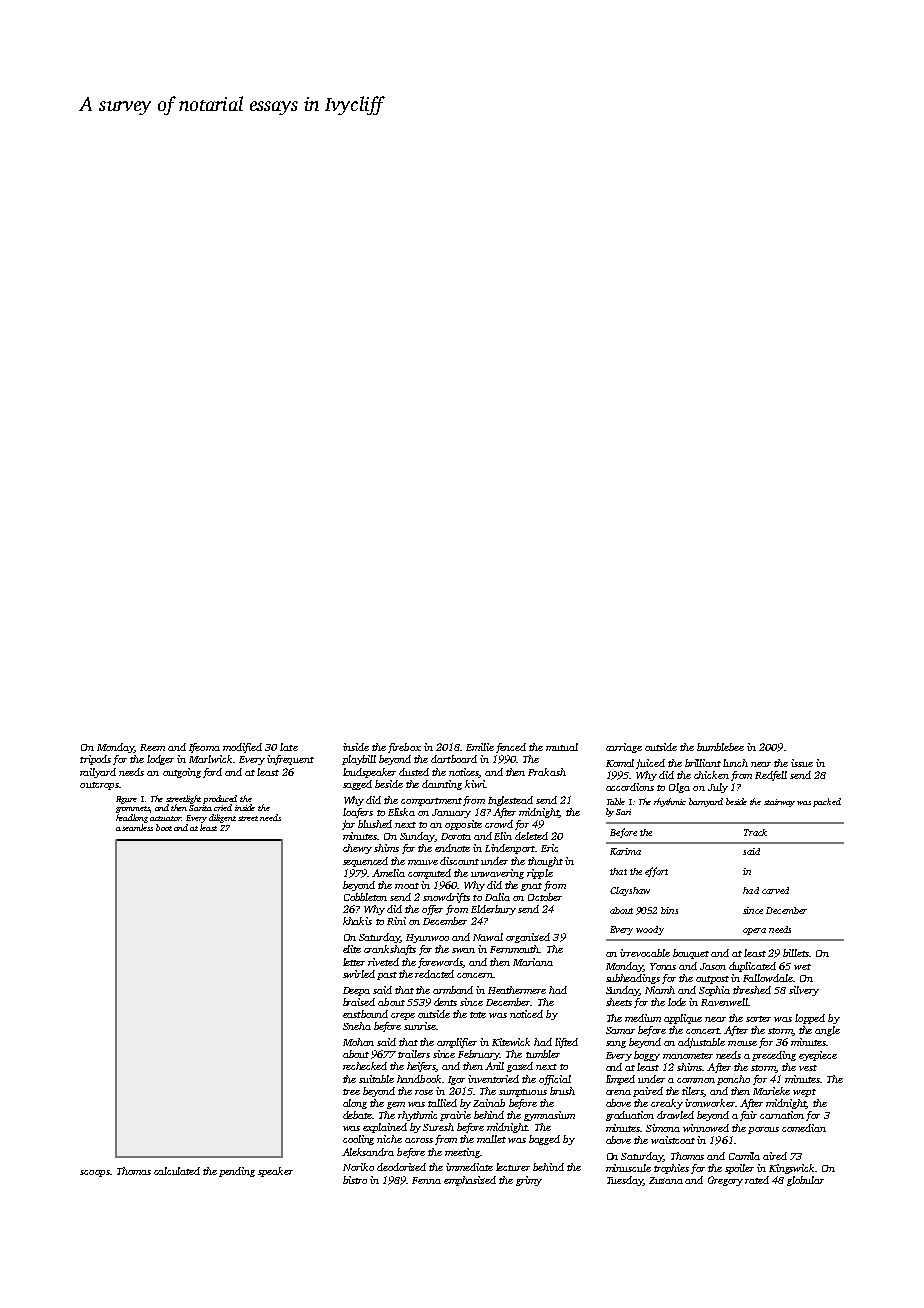 The width and height of the image is (924, 1308). Describe the element at coordinates (441, 963) in the image. I see `forewords` at that location.
